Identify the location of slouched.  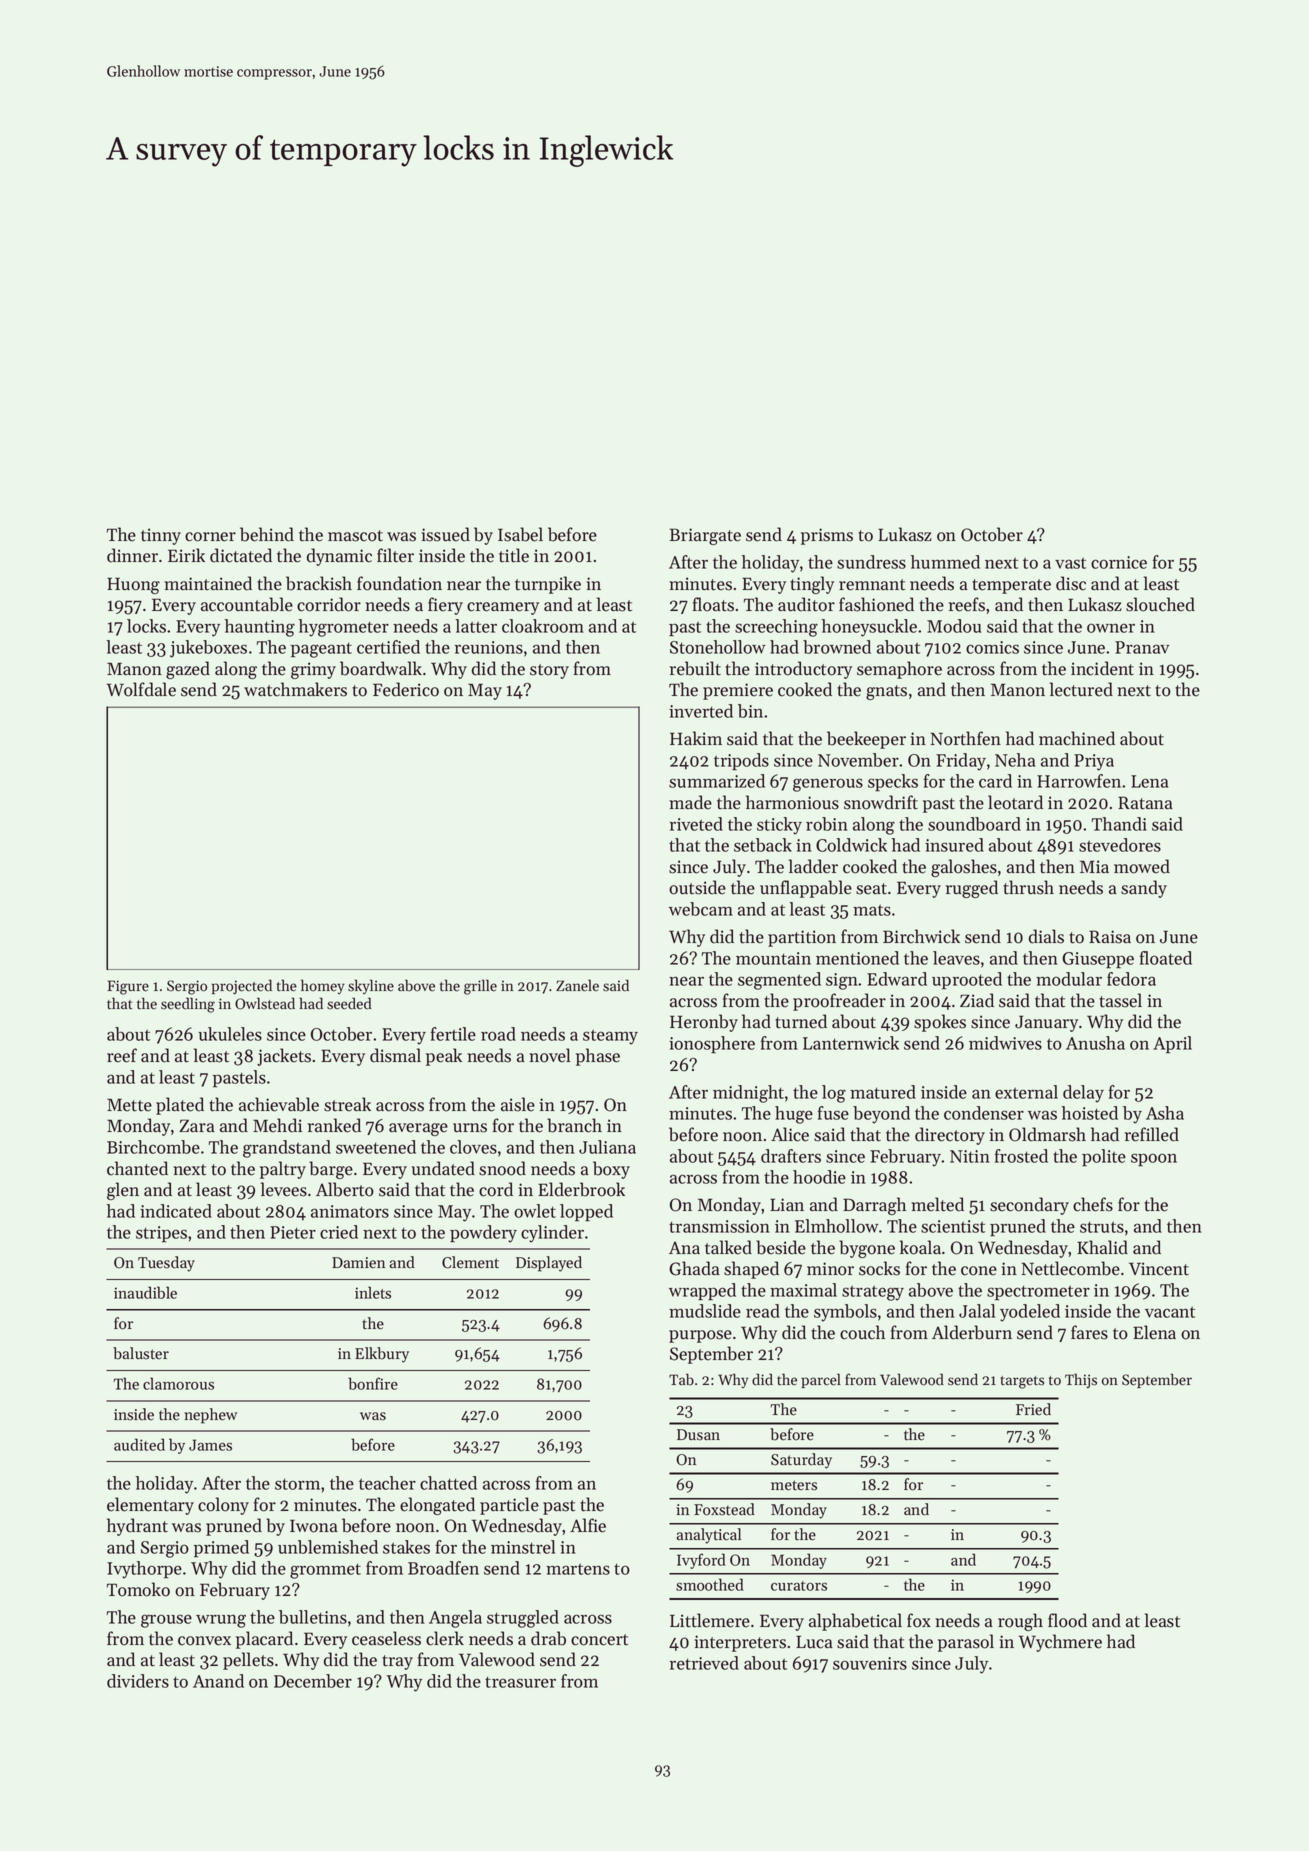
(1160, 604).
